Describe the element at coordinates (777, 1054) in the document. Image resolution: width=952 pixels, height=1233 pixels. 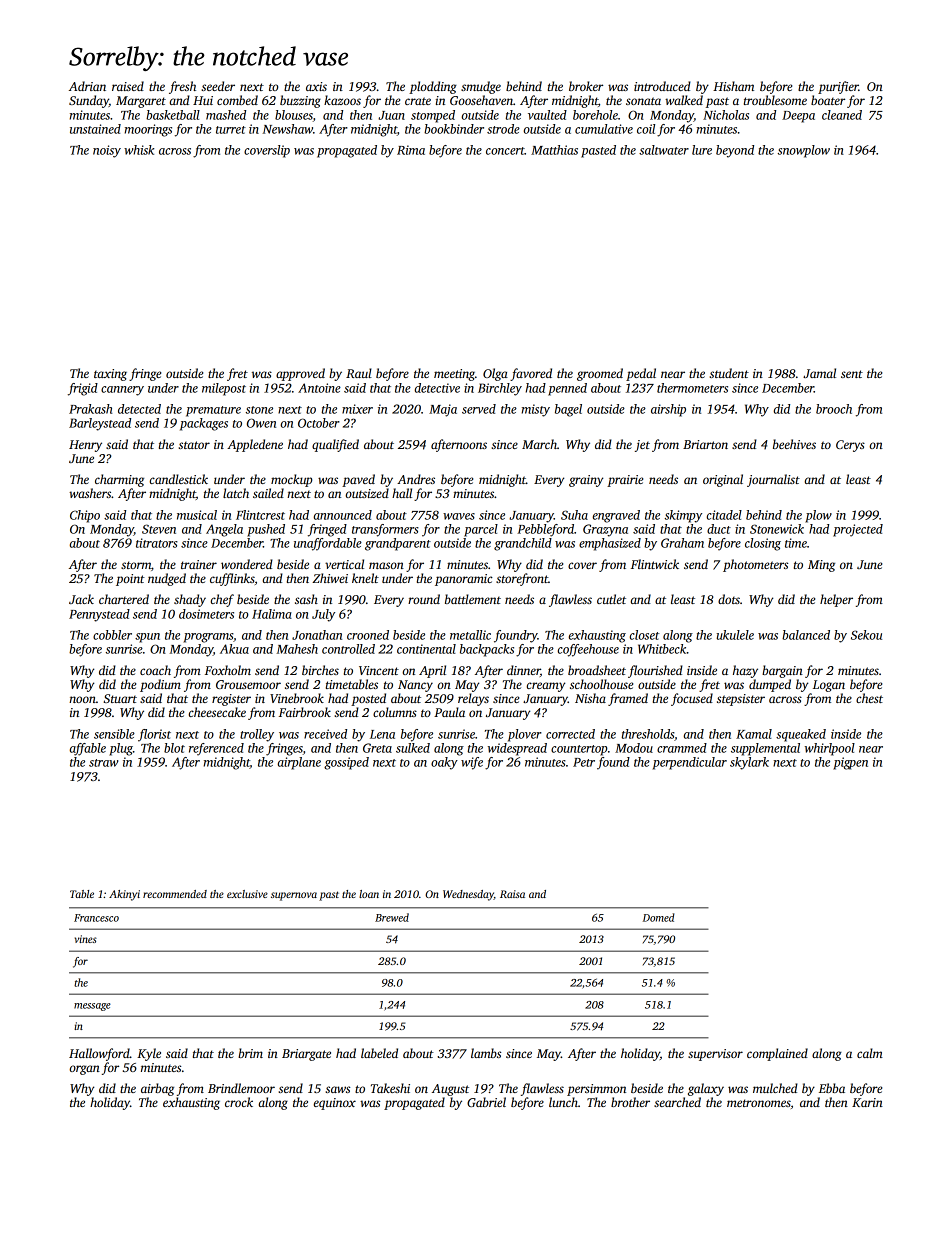
I see `complained` at that location.
